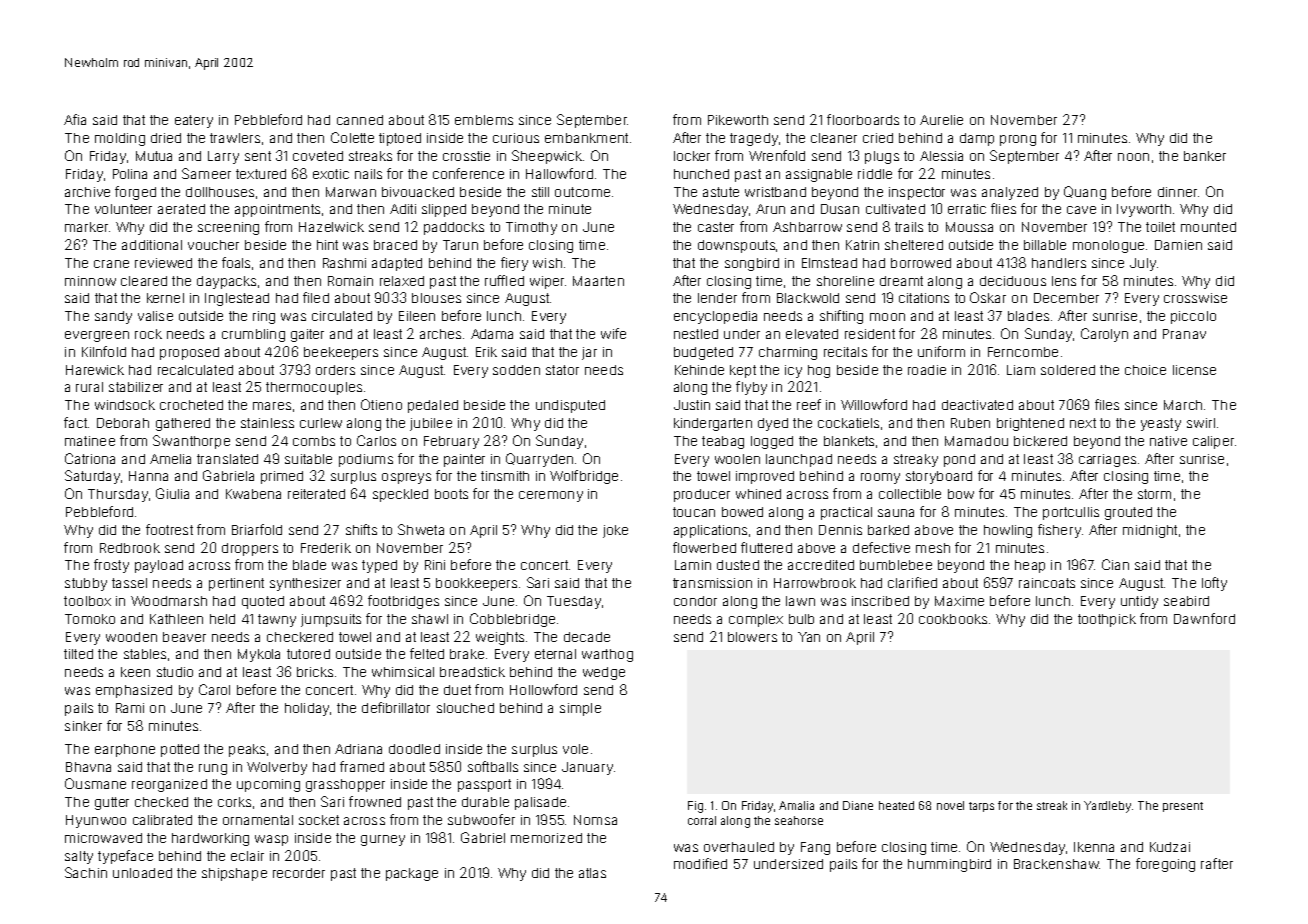  I want to click on toothpick, so click(1107, 620).
